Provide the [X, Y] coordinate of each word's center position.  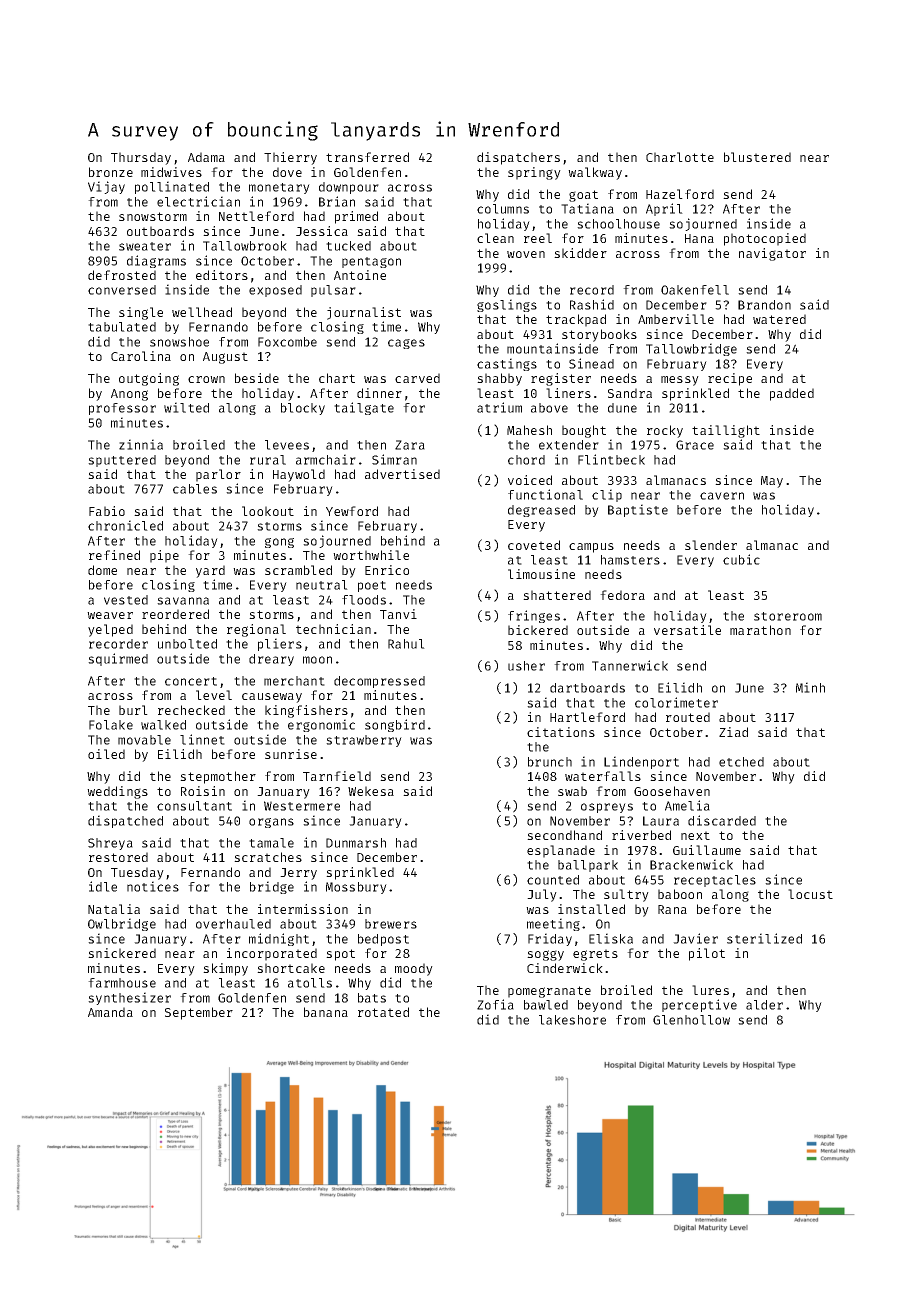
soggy [545, 955]
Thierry [290, 158]
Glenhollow [691, 1020]
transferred [367, 157]
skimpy [225, 969]
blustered [757, 157]
